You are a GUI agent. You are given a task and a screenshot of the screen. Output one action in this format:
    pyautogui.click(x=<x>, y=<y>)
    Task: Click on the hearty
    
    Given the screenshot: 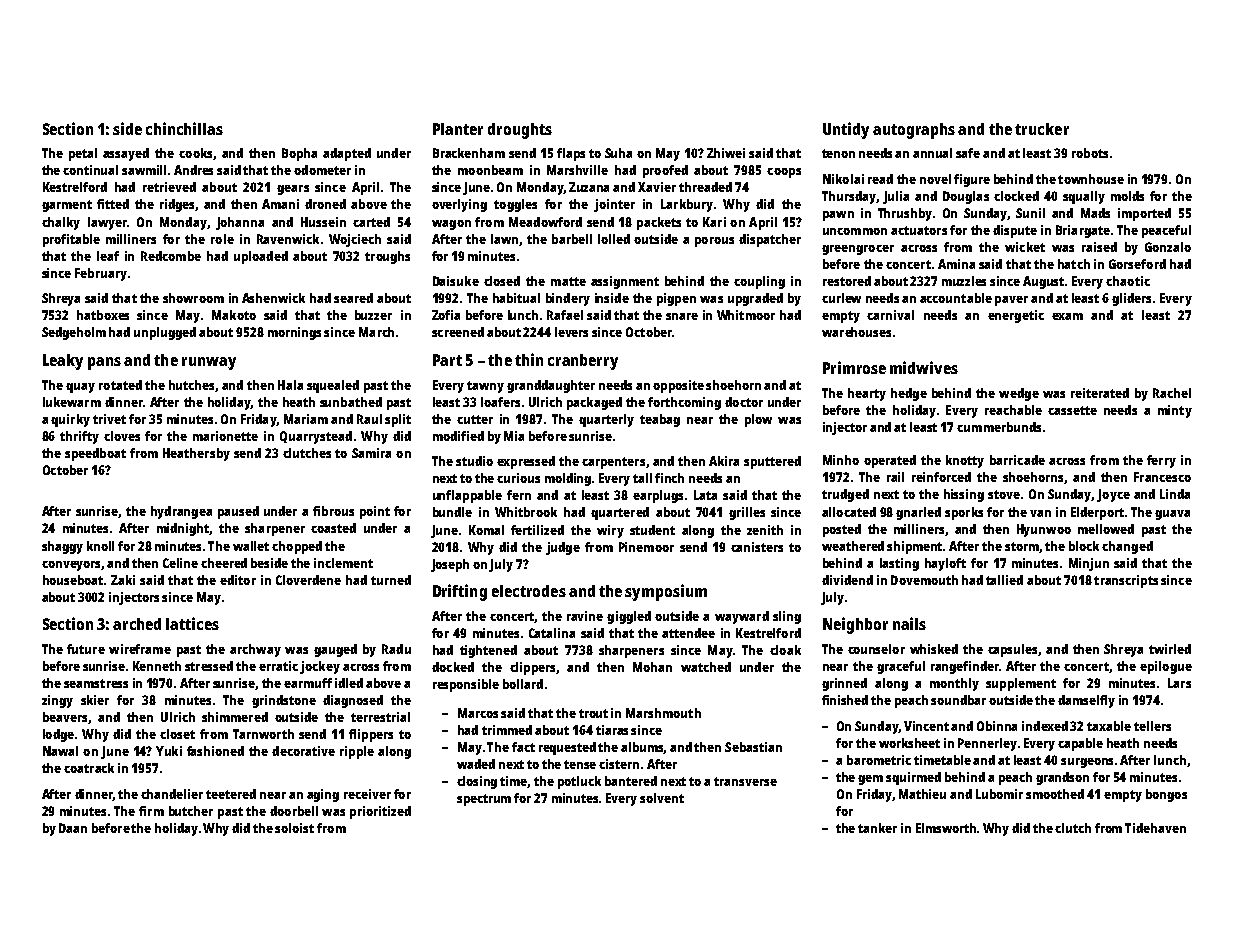 What is the action you would take?
    pyautogui.click(x=867, y=394)
